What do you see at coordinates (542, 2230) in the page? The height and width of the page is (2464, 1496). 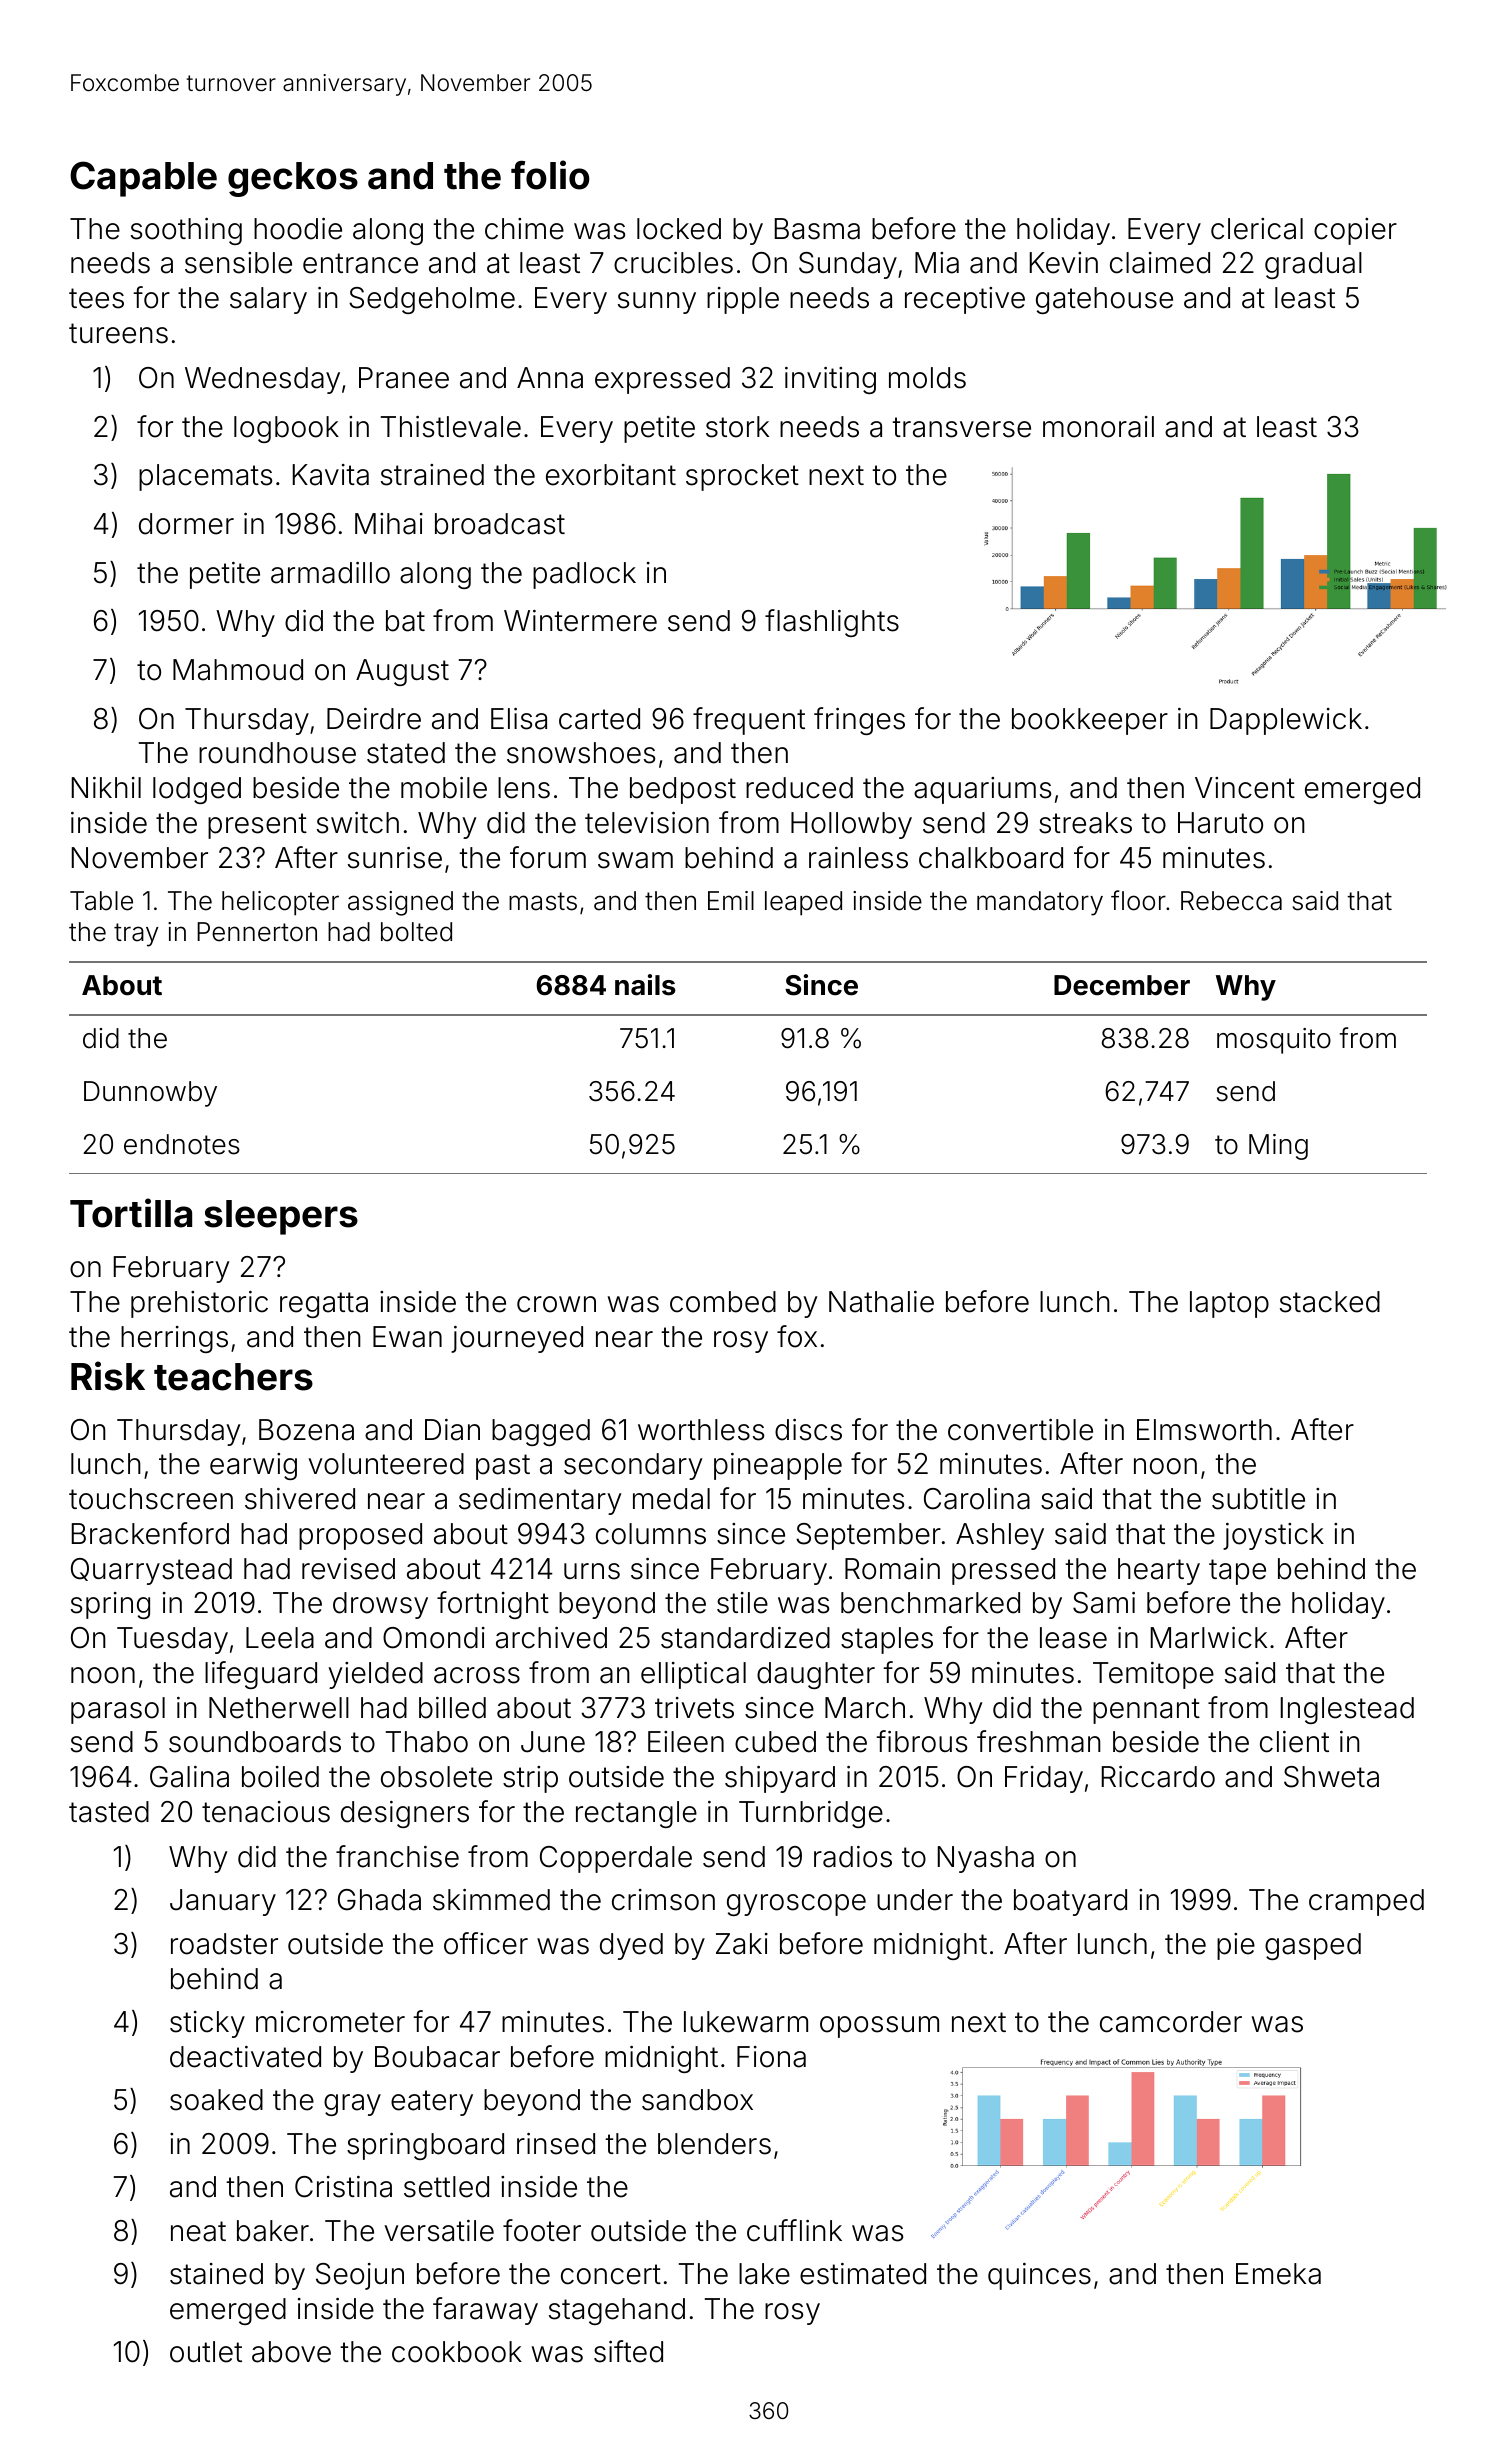 I see `footer` at bounding box center [542, 2230].
